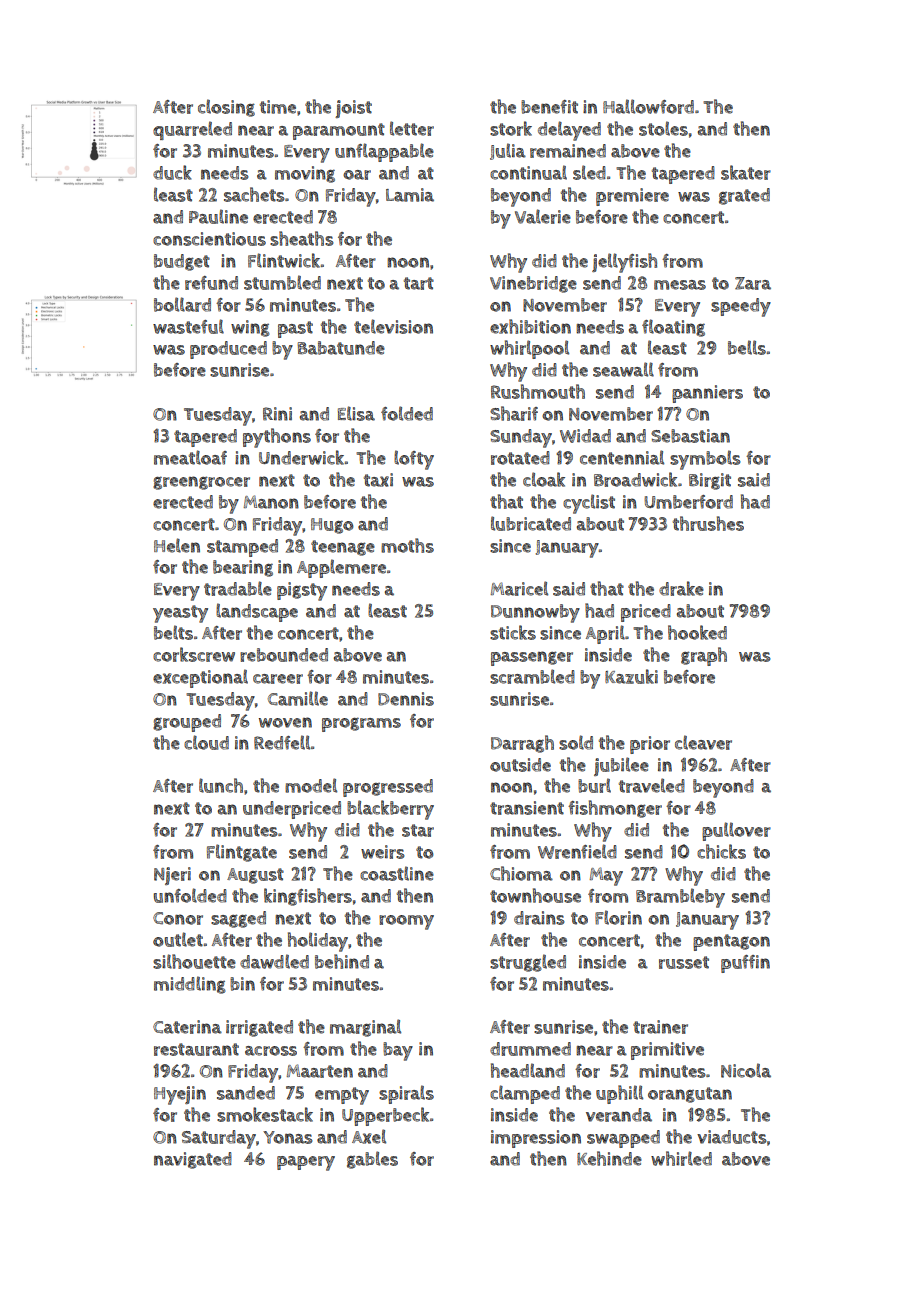  What do you see at coordinates (419, 283) in the image?
I see `tart` at bounding box center [419, 283].
